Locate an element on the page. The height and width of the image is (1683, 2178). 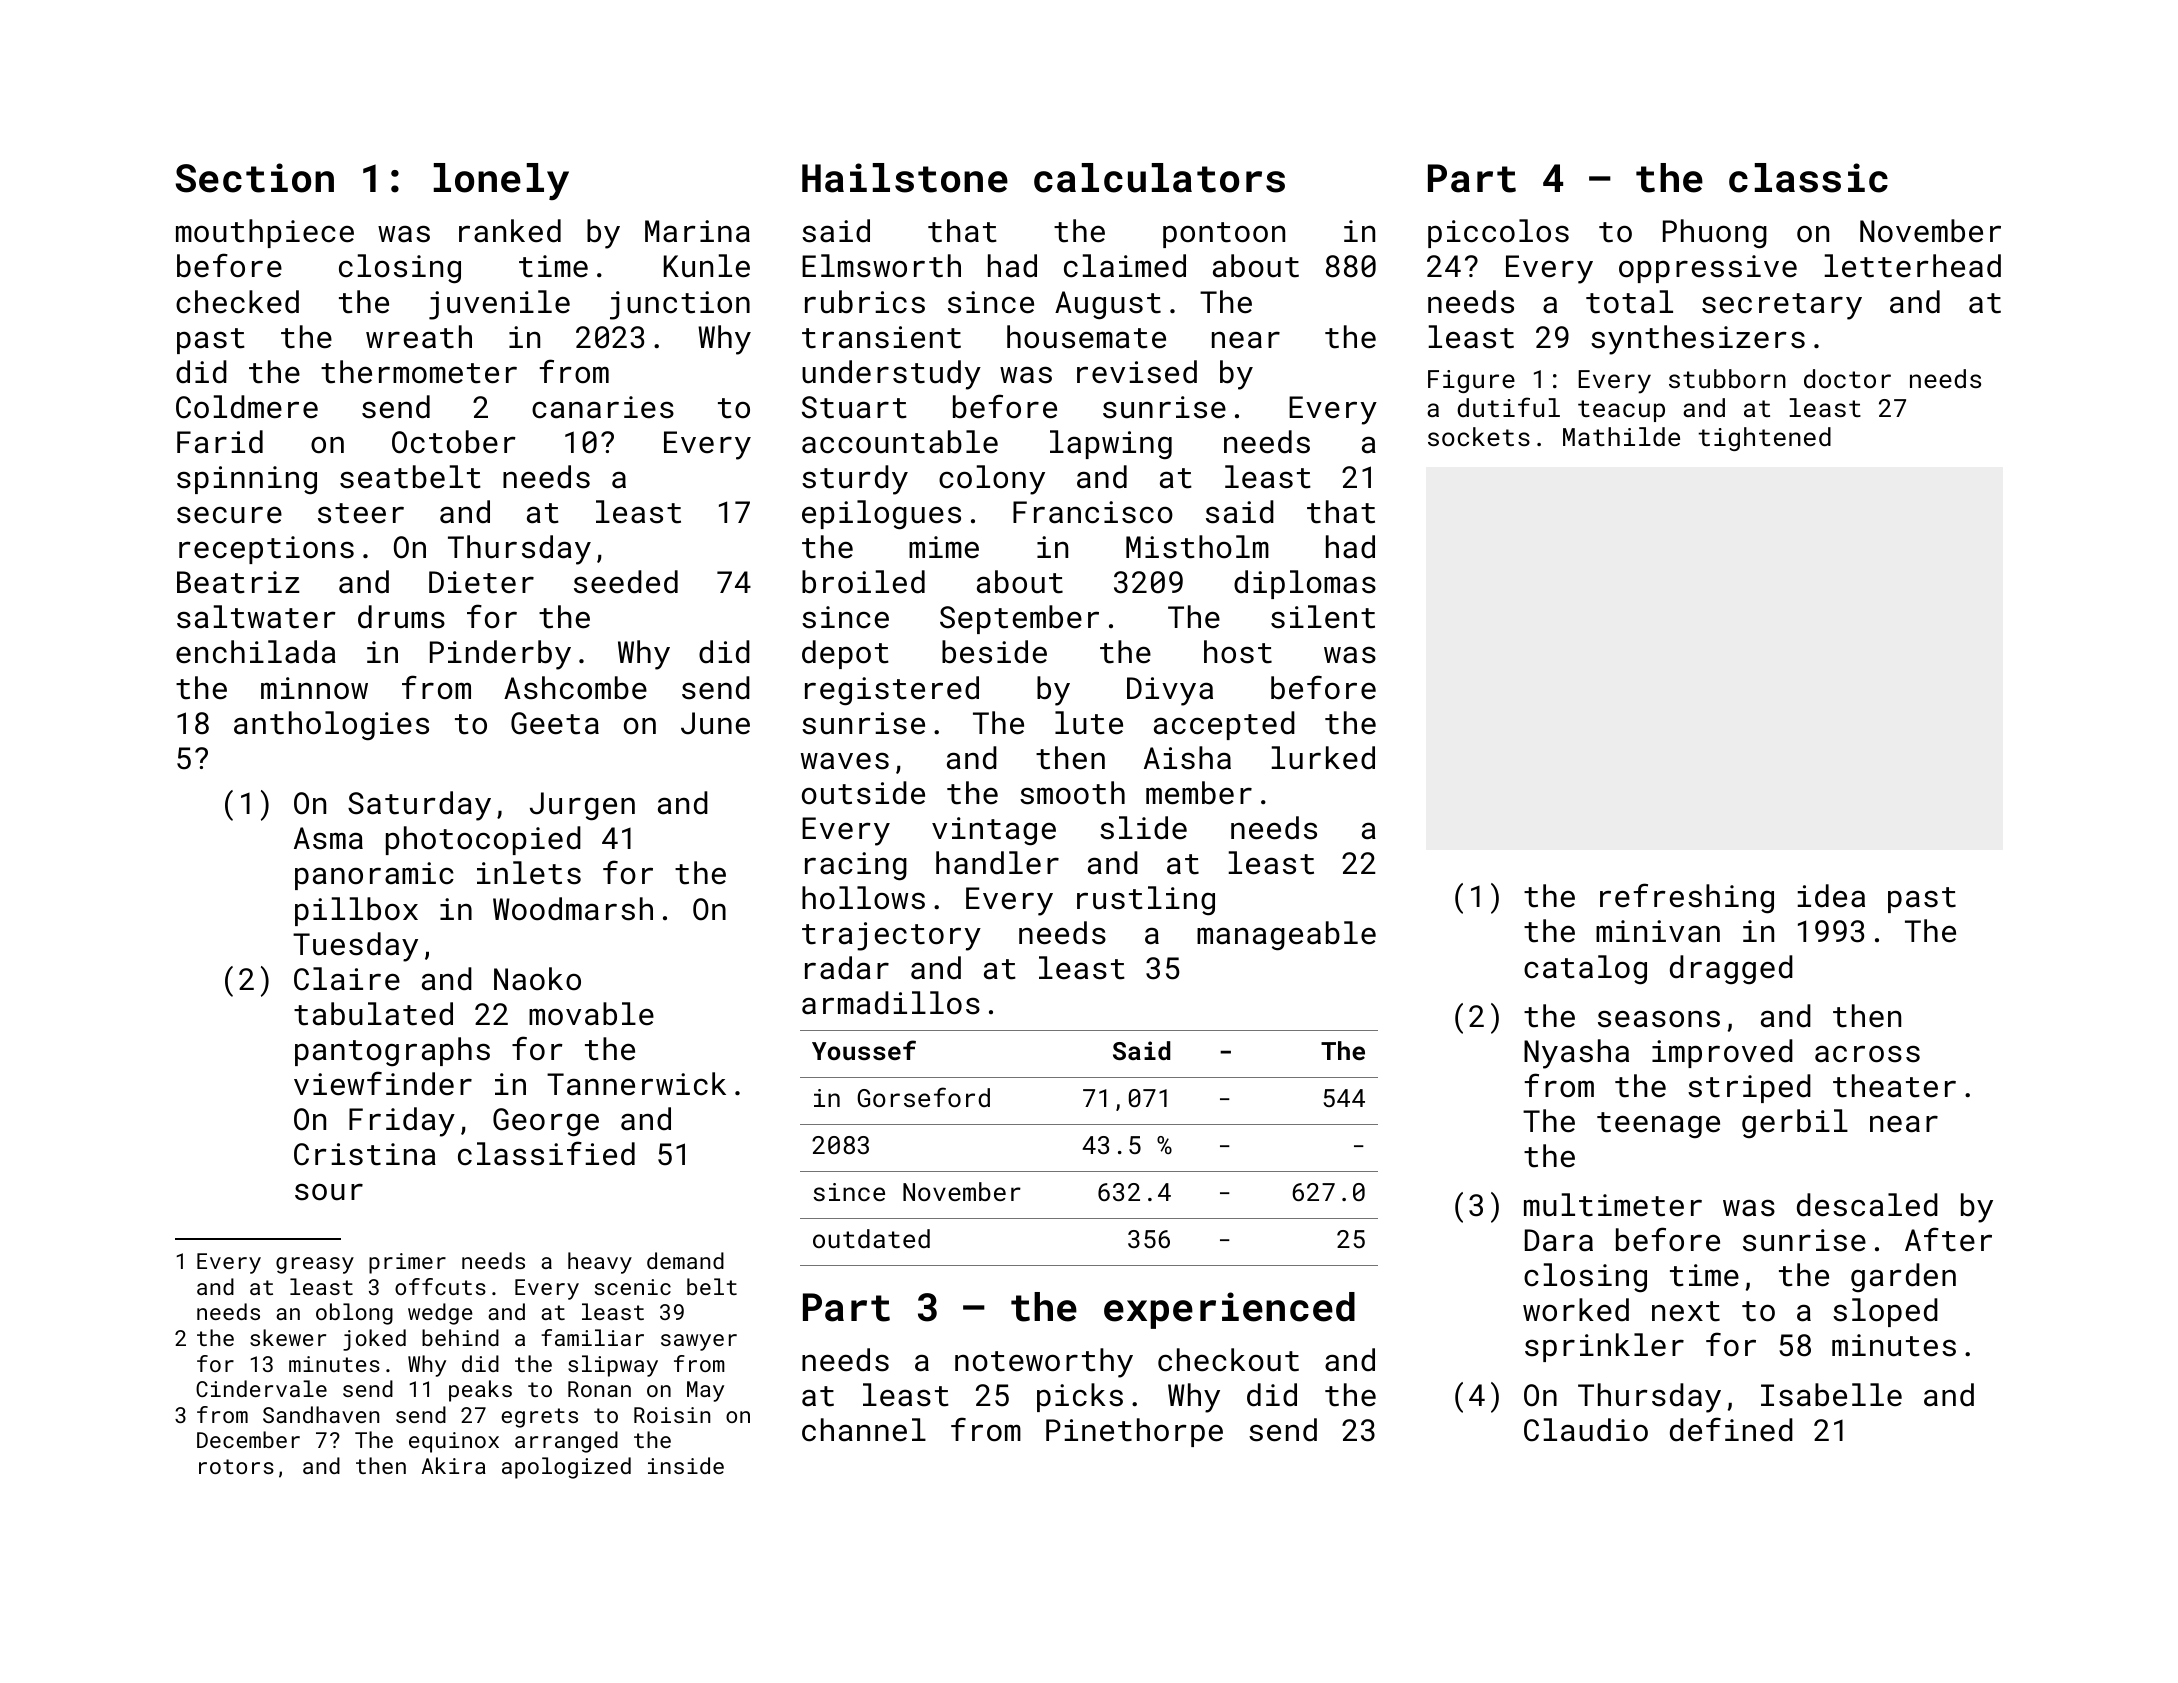
skewer is located at coordinates (288, 1337).
